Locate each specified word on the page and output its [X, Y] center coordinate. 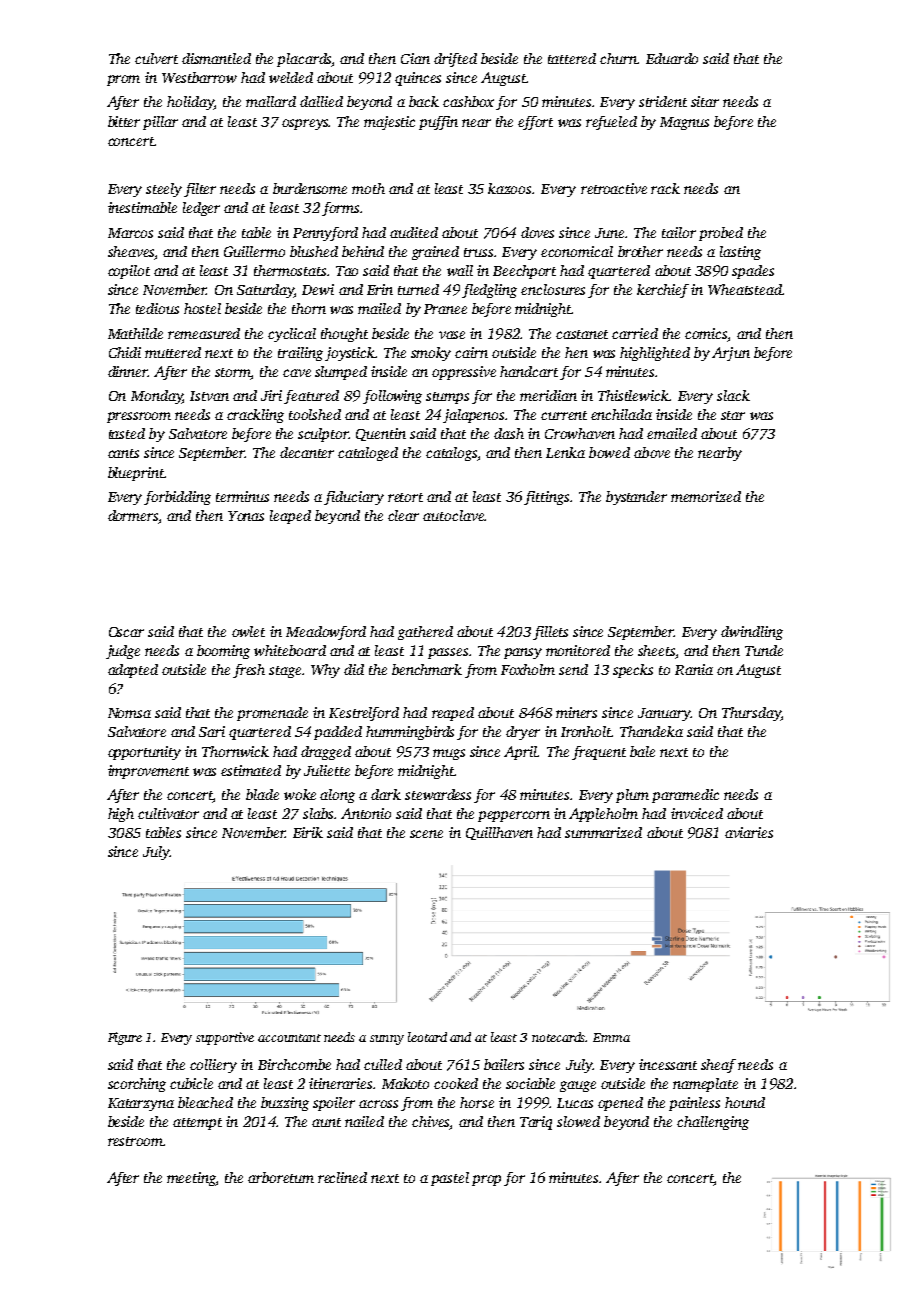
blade [262, 794]
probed [721, 234]
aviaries [749, 832]
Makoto [405, 1083]
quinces [418, 79]
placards [304, 60]
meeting [191, 1179]
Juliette [327, 770]
